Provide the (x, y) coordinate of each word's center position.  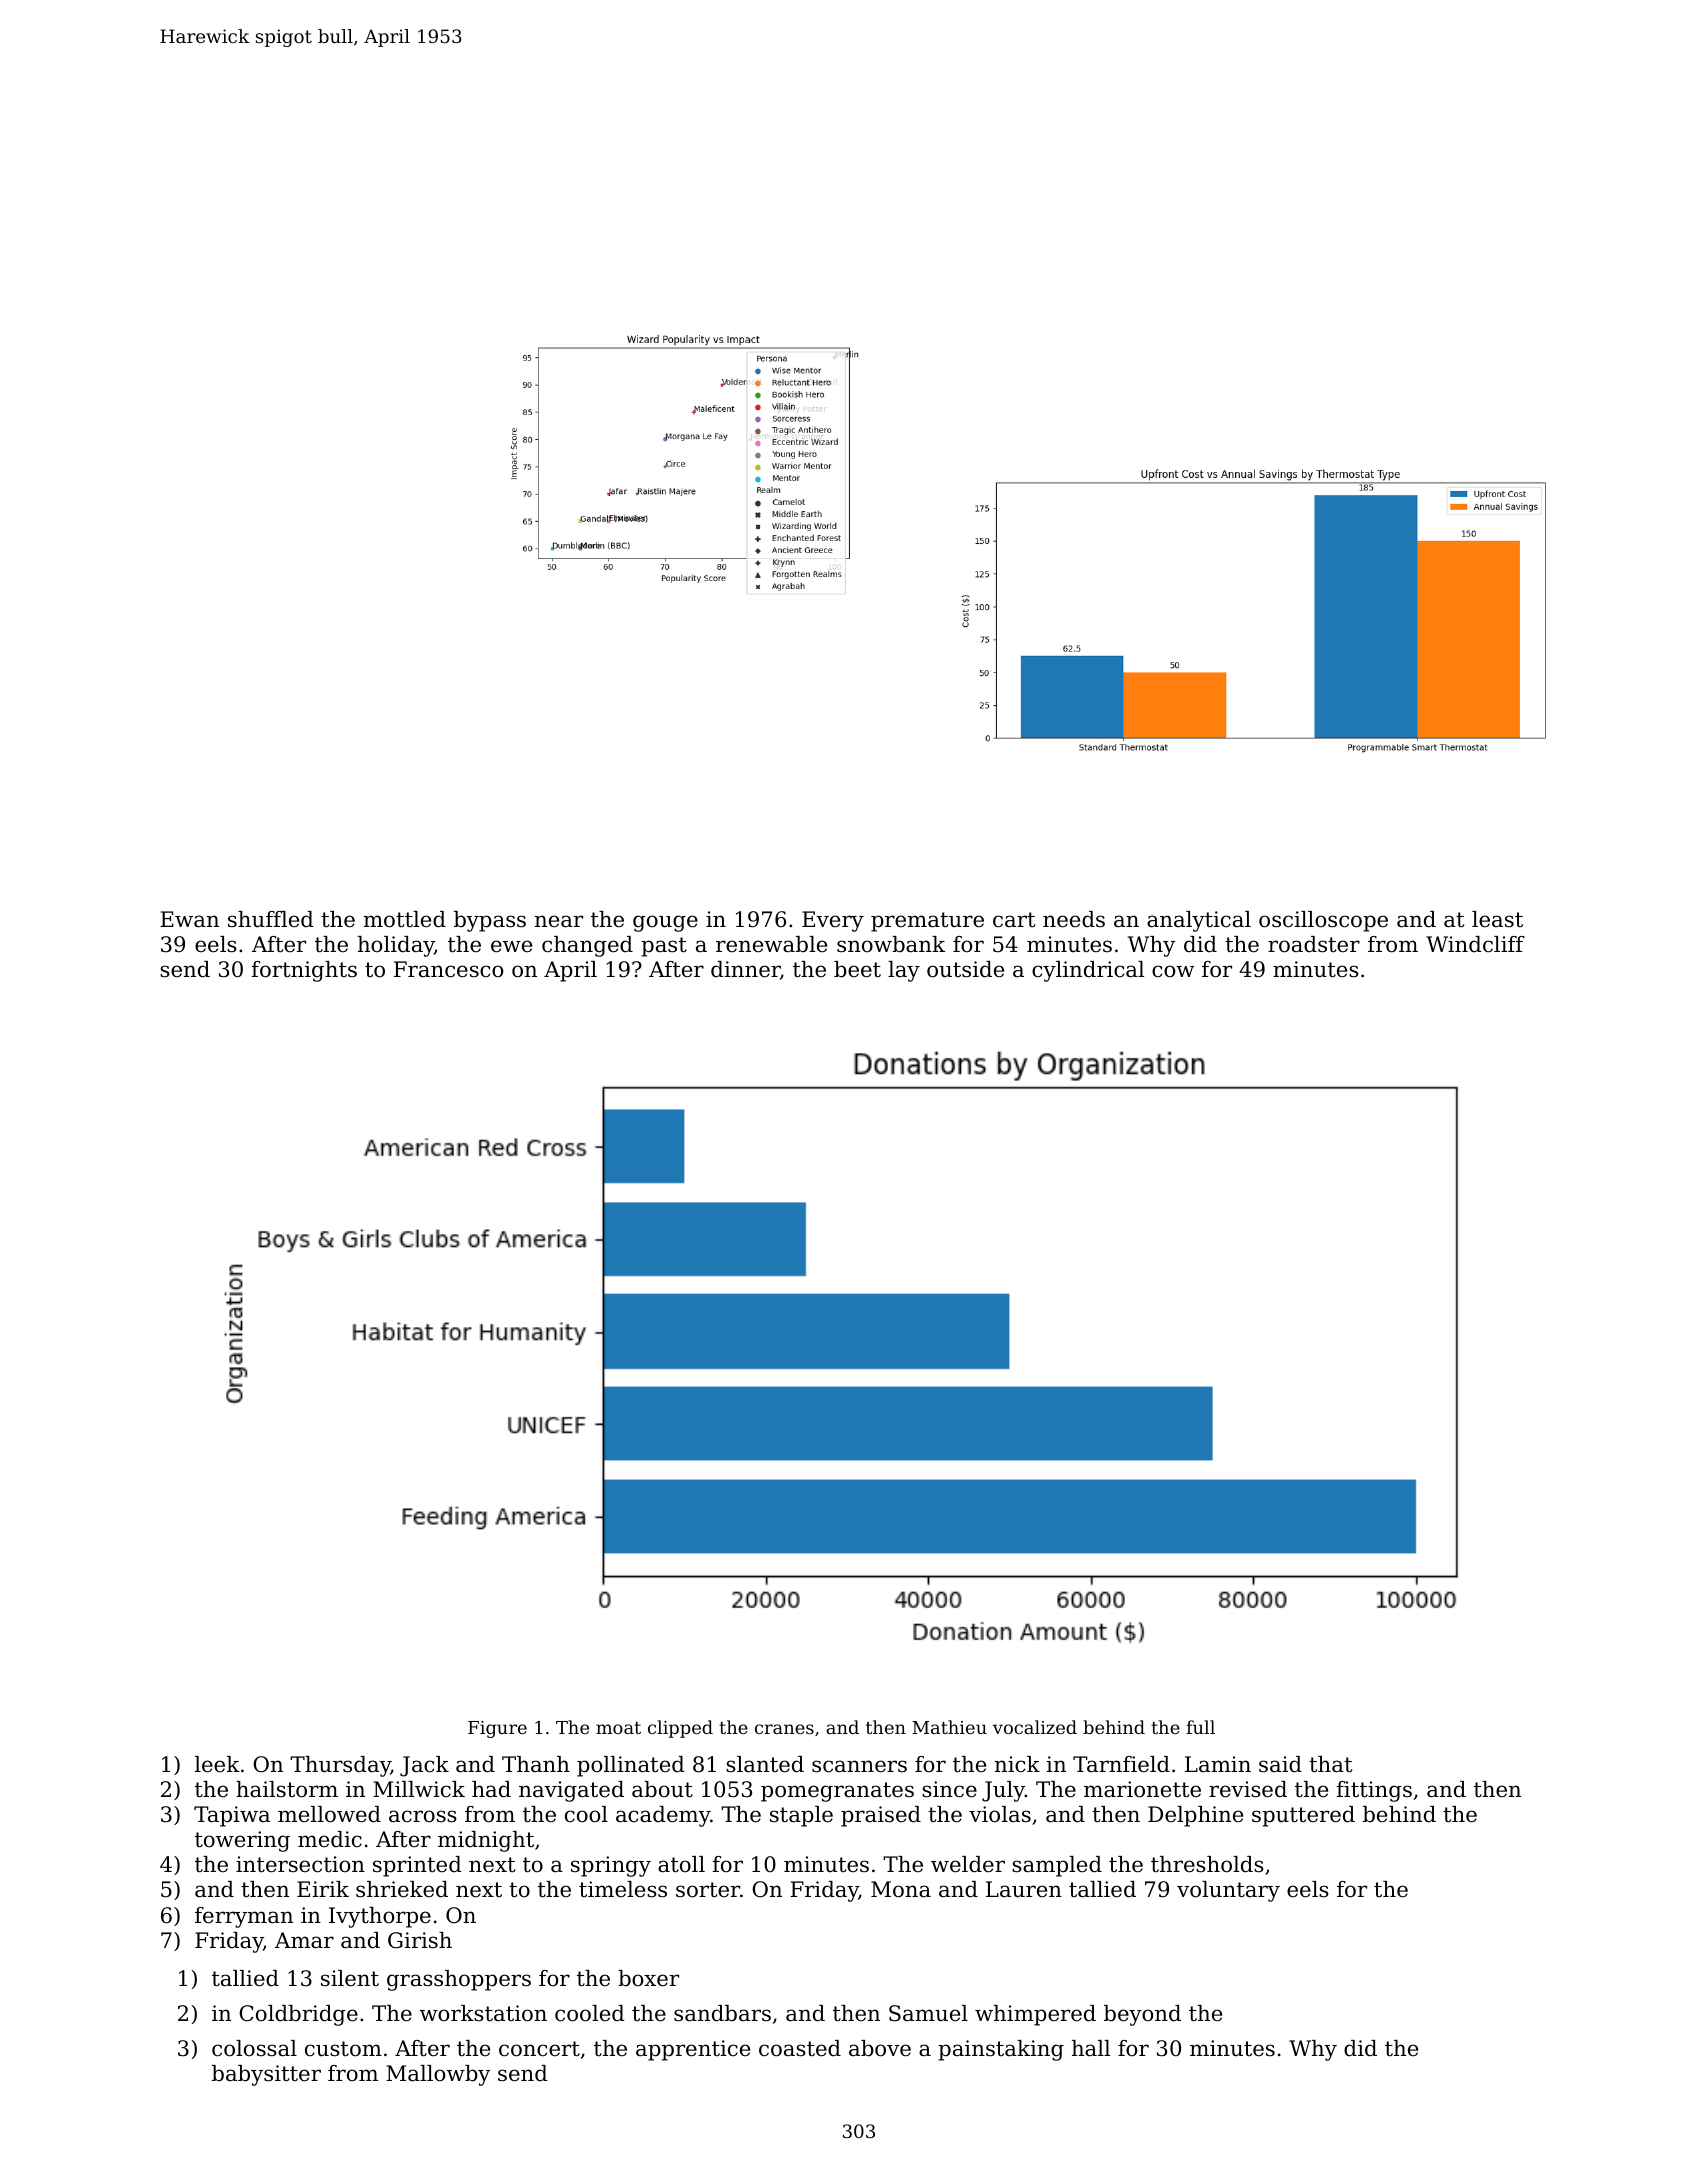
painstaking (1001, 2050)
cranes (784, 1729)
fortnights (304, 971)
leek (217, 1764)
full (1200, 1727)
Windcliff (1475, 944)
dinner (745, 969)
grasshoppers (459, 1980)
